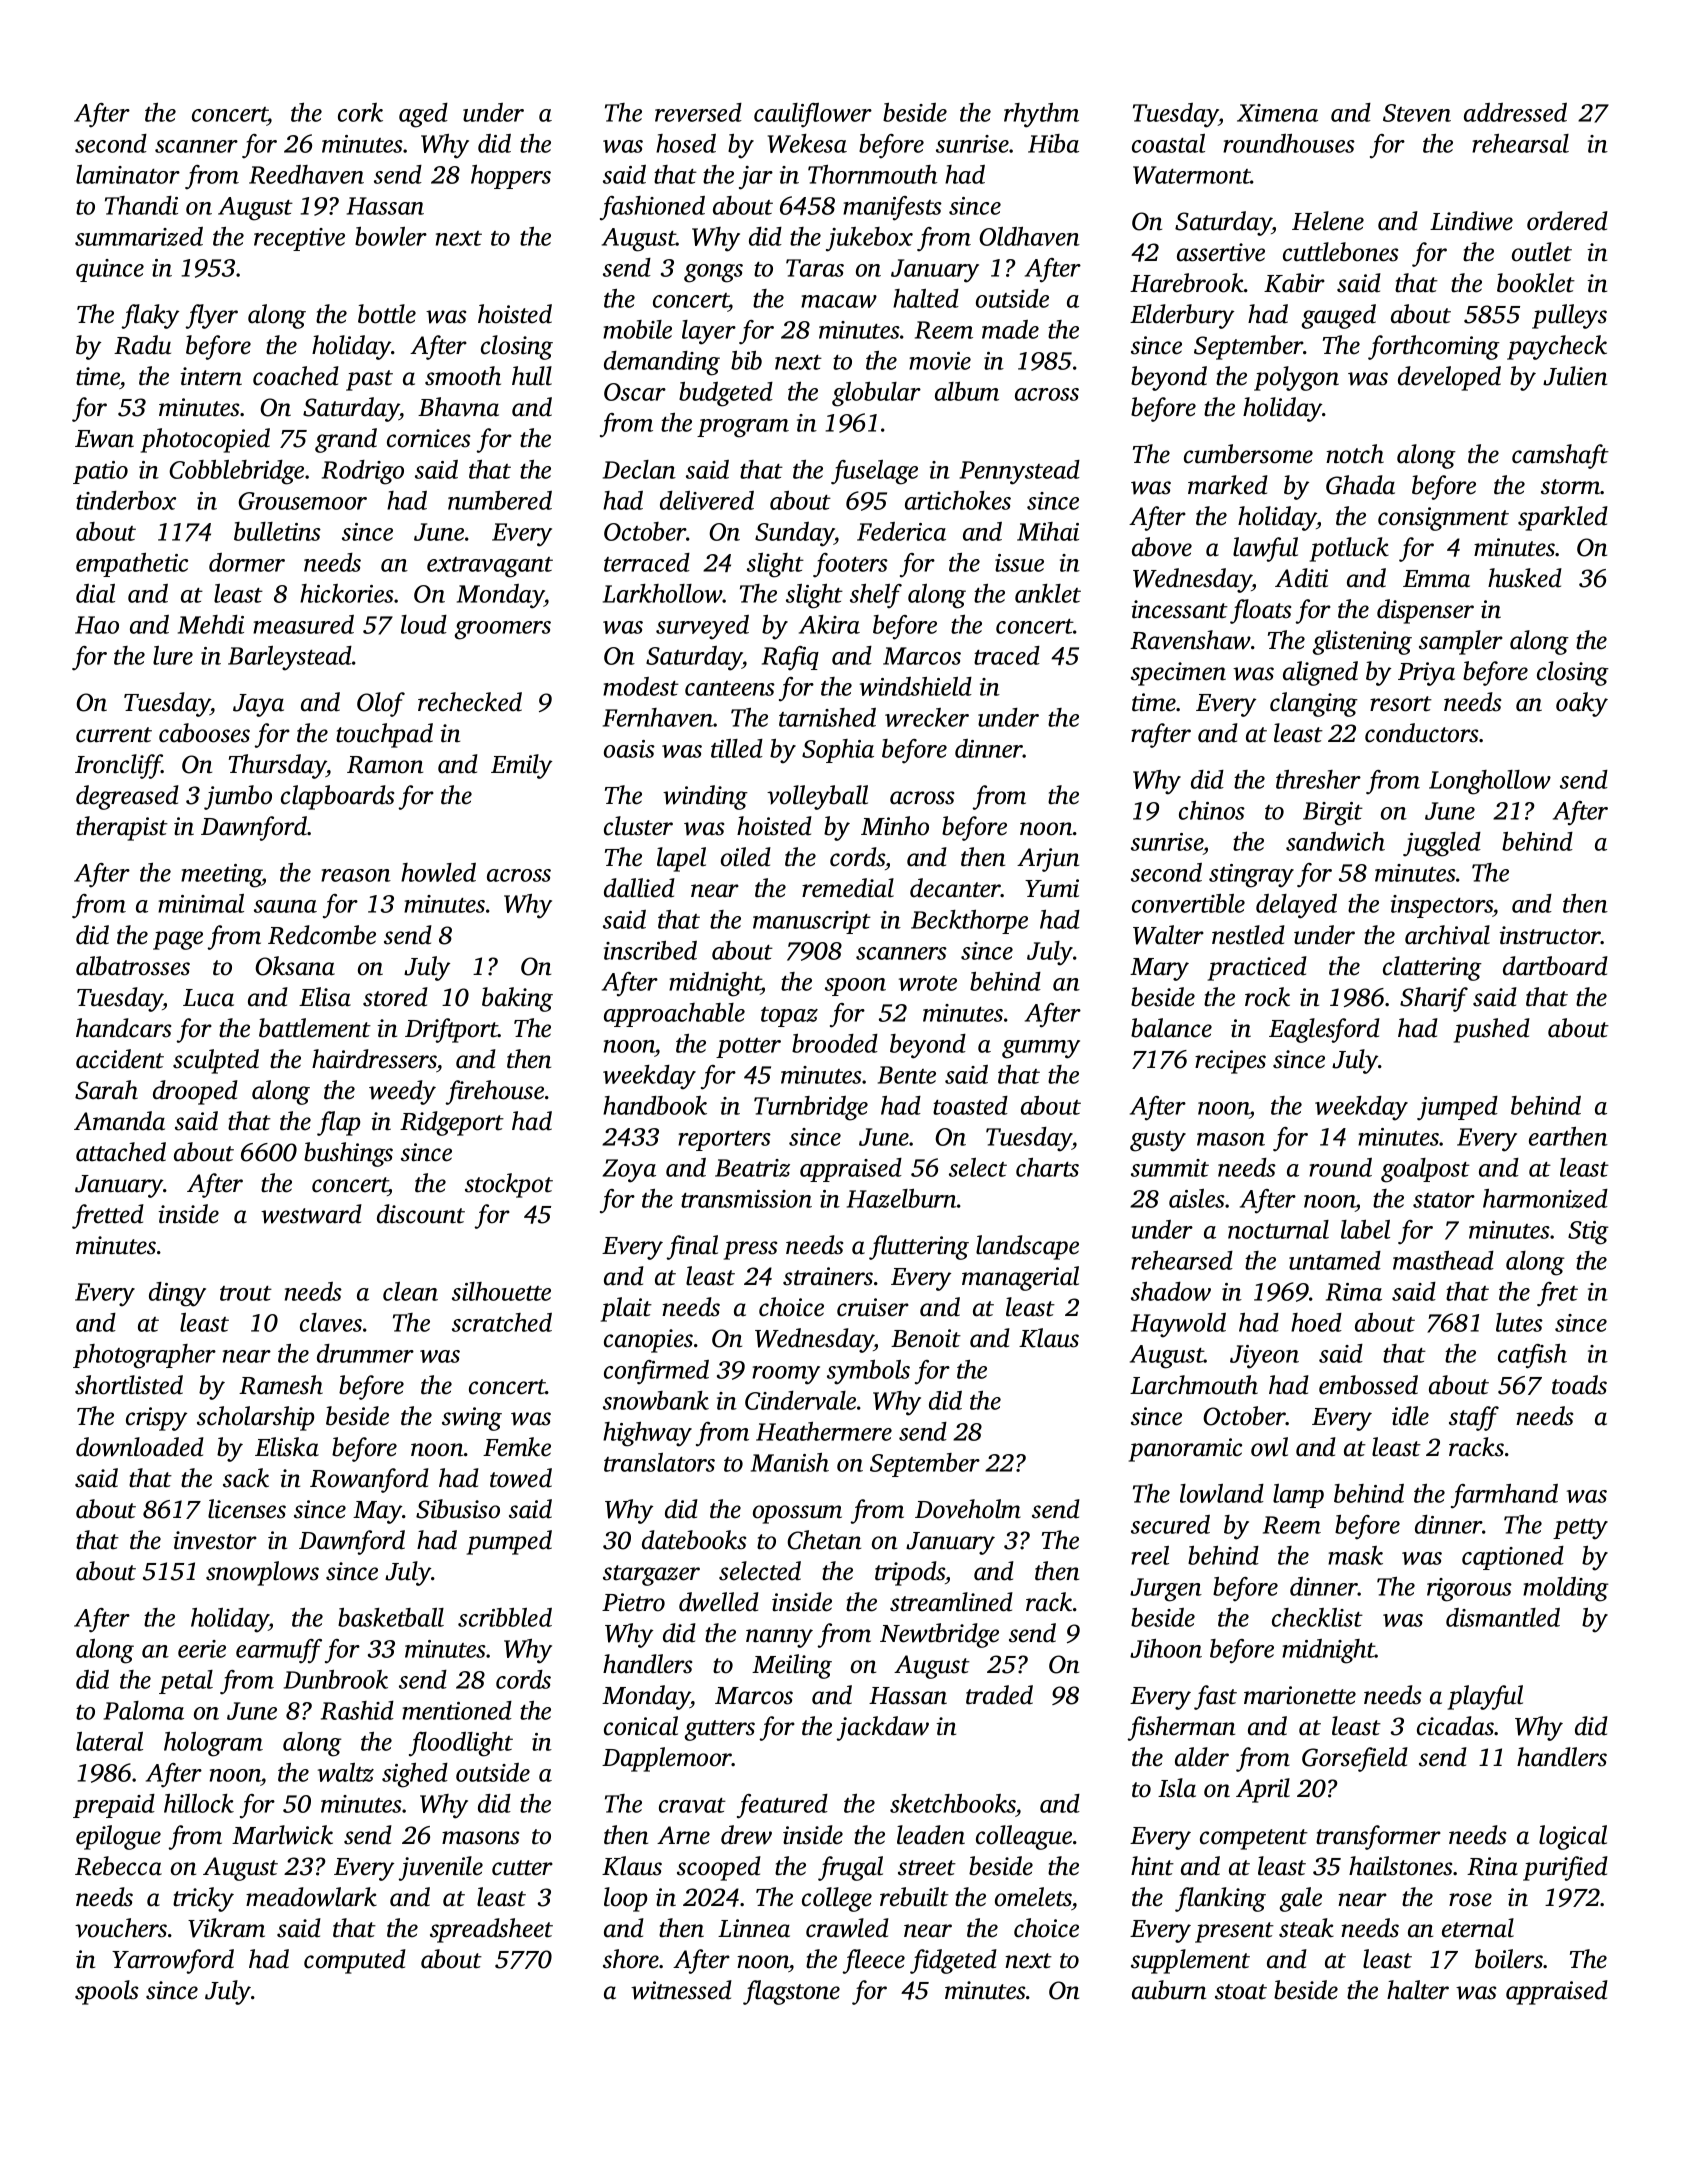 This image has height=2178, width=1683. Describe the element at coordinates (522, 1868) in the image. I see `cutter` at that location.
